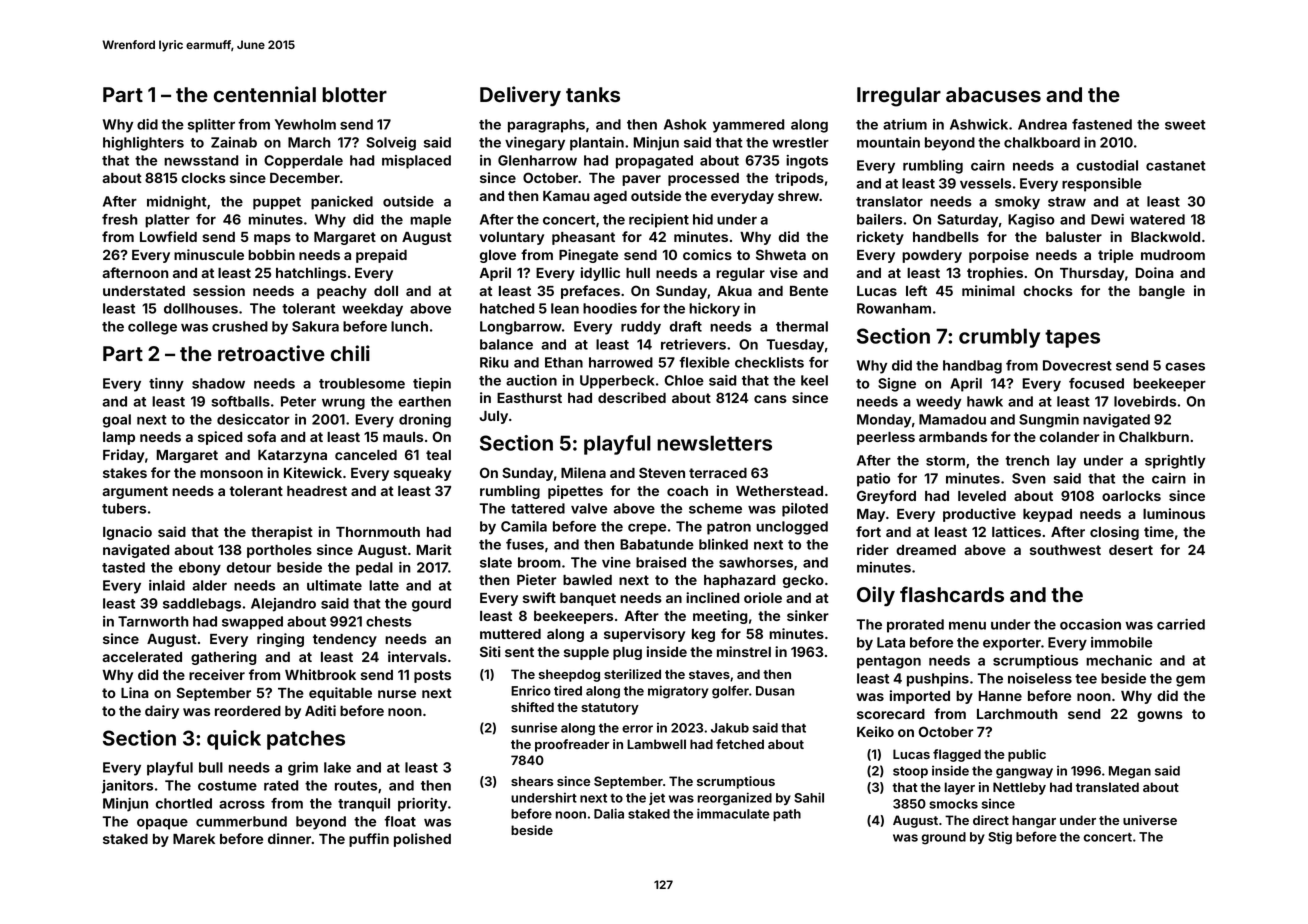  I want to click on float, so click(400, 821).
